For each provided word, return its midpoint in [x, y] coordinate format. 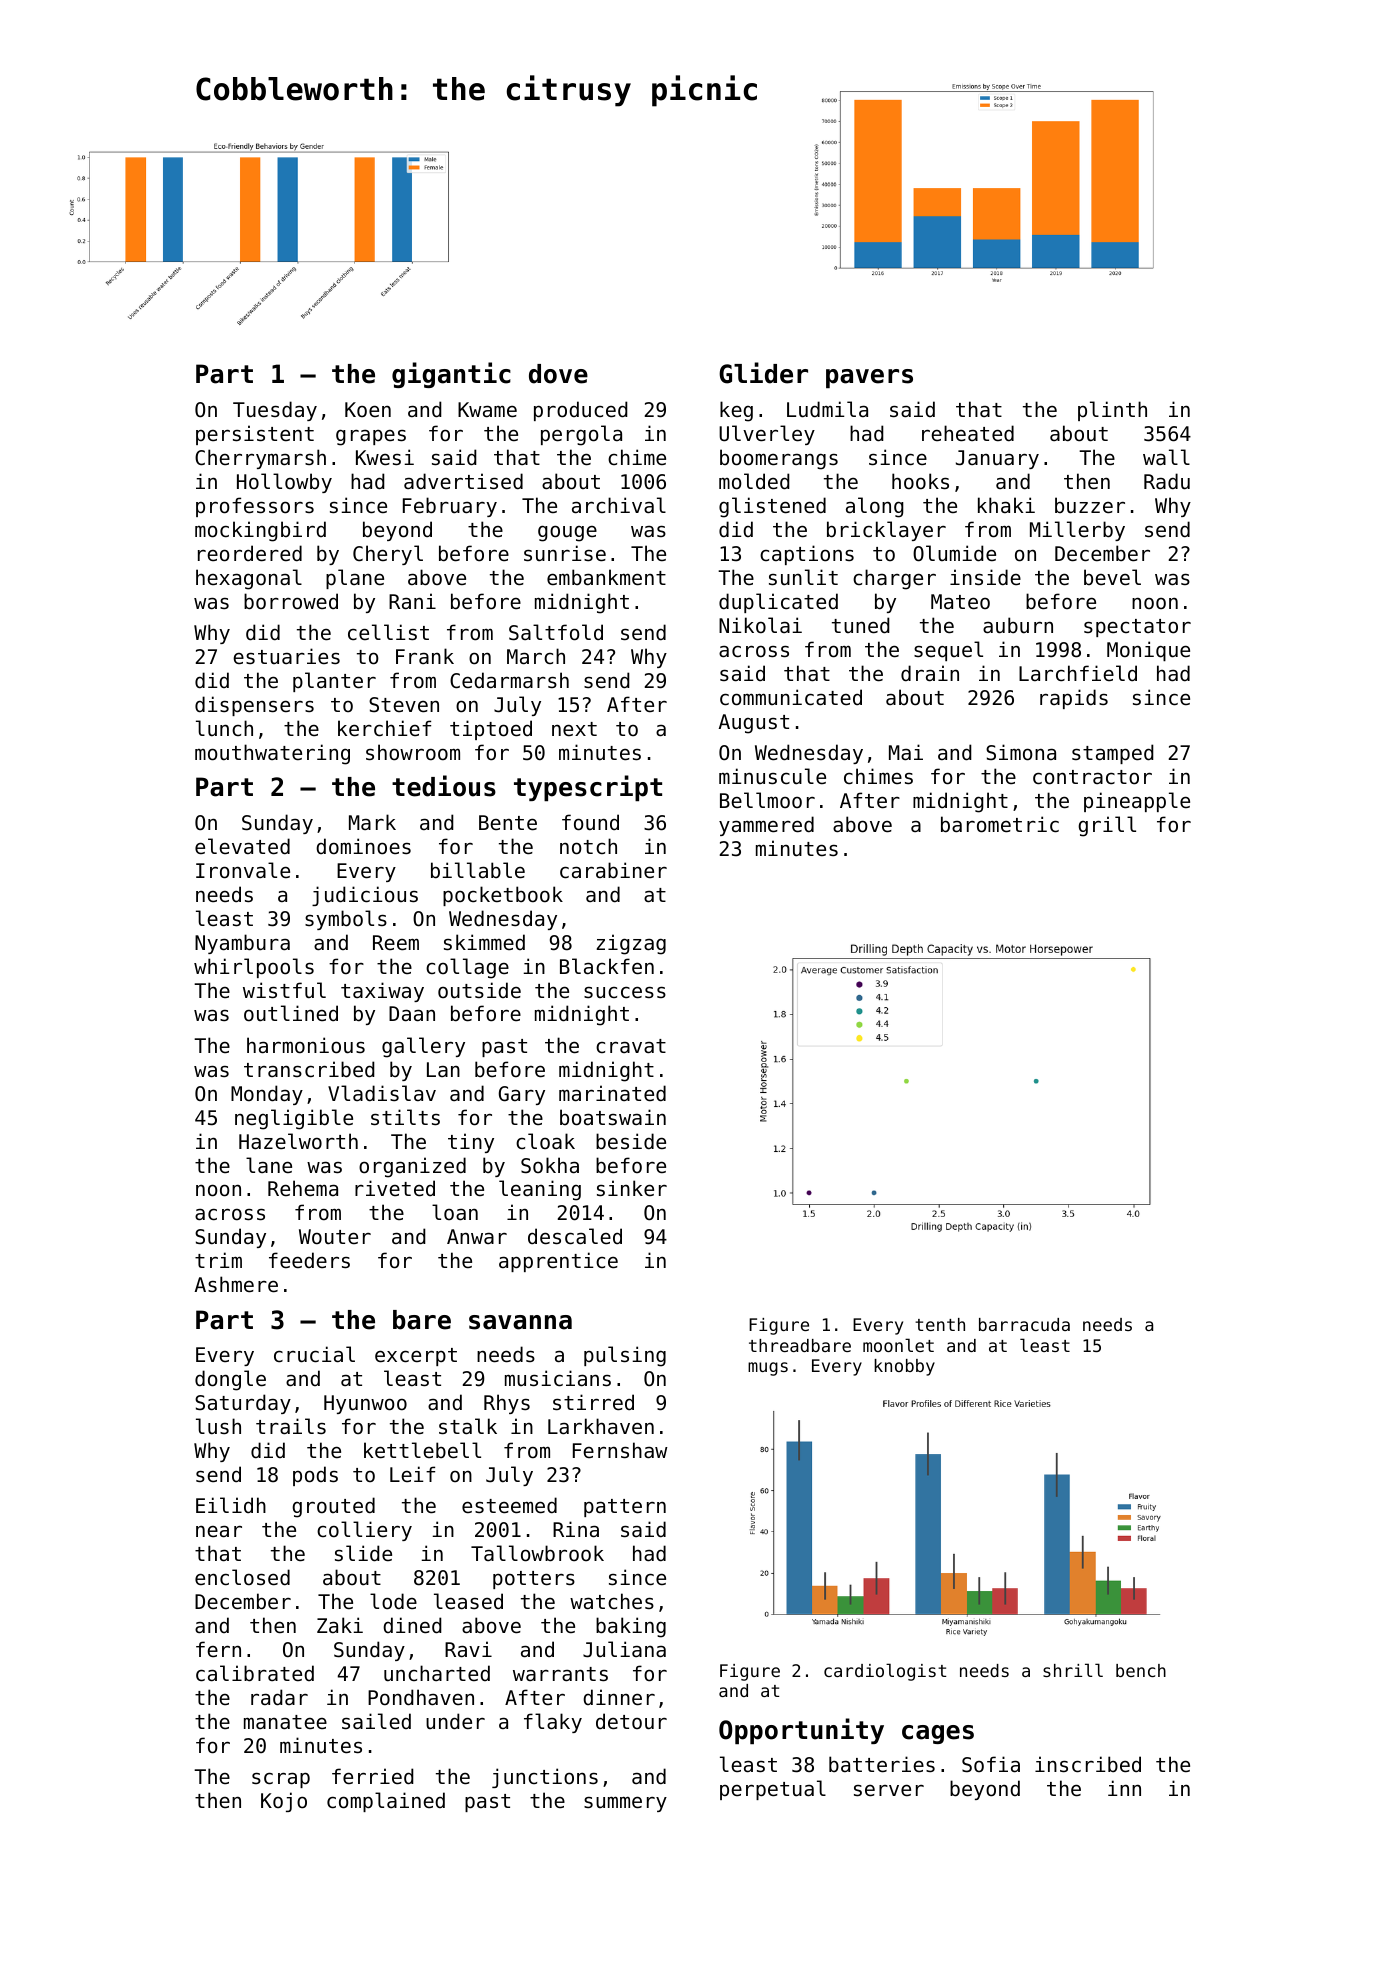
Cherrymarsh [260, 459]
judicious [365, 896]
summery [625, 1804]
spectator [1137, 628]
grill [1107, 826]
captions [807, 555]
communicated [791, 697]
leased [468, 1601]
